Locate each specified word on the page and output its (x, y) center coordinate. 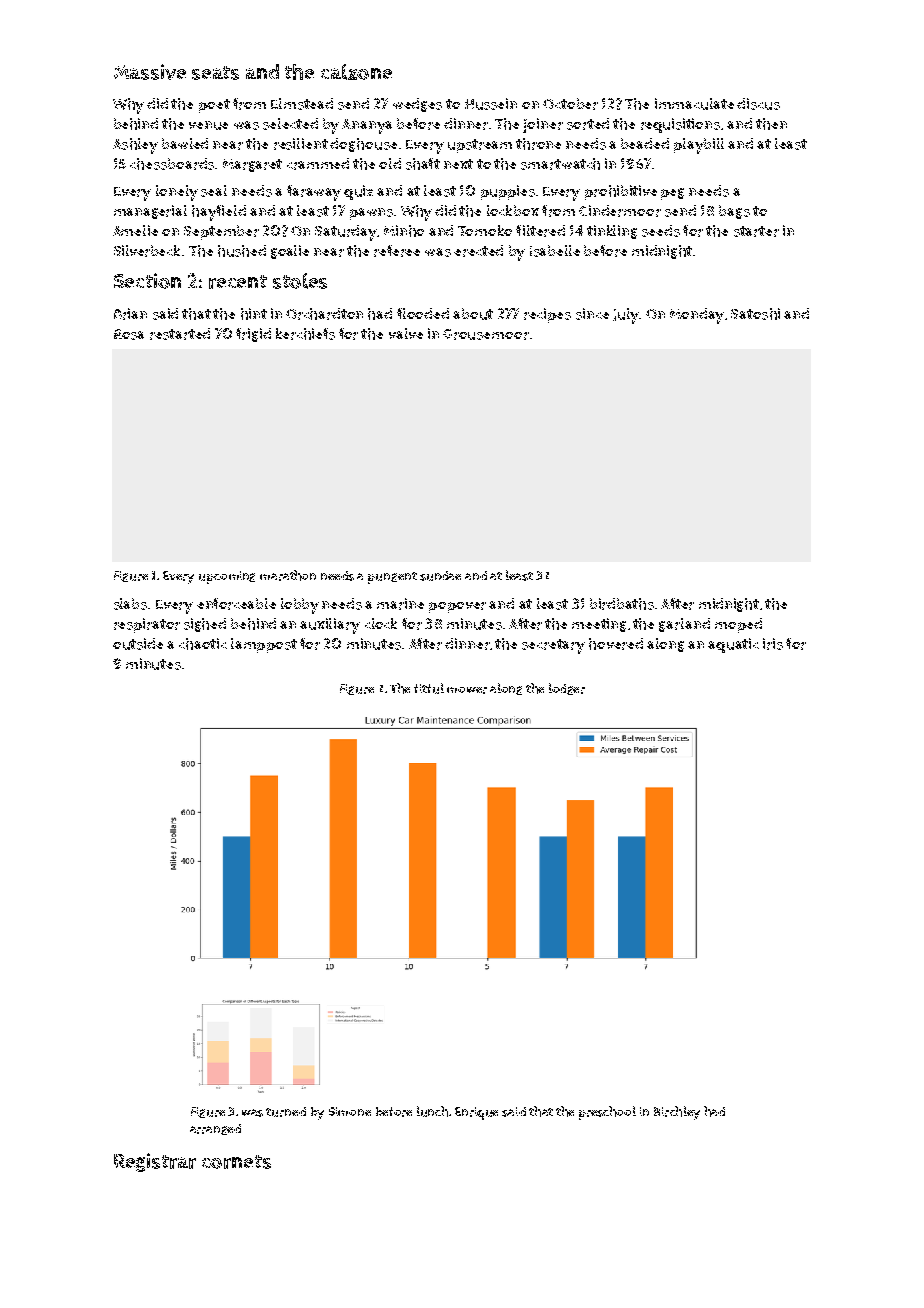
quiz (358, 192)
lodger (567, 689)
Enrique (476, 1113)
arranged (215, 1129)
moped (738, 625)
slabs (130, 604)
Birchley (677, 1113)
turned (286, 1112)
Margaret (252, 165)
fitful (429, 688)
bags (734, 212)
